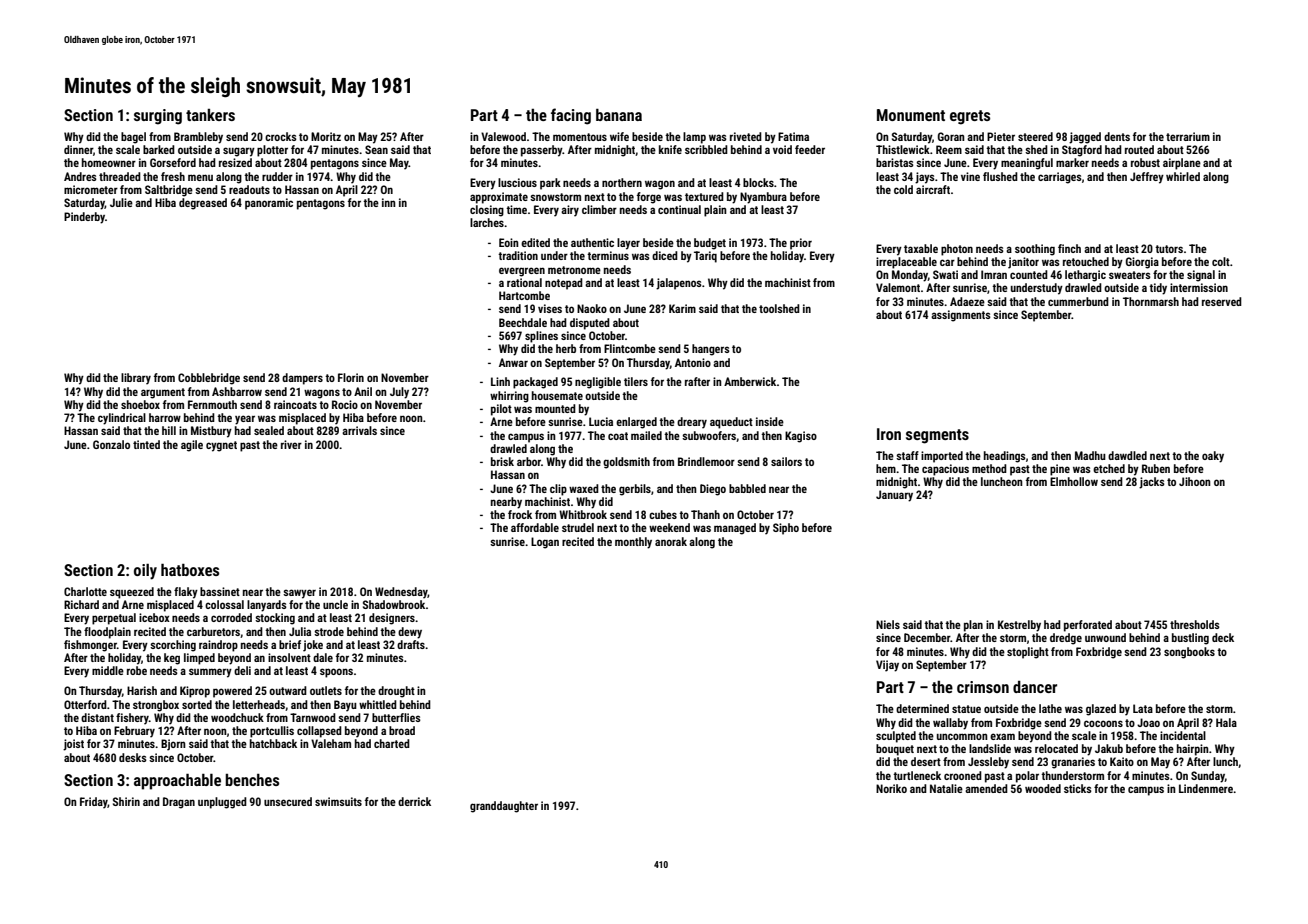 The width and height of the screenshot is (1308, 924). I want to click on drought, so click(396, 692).
